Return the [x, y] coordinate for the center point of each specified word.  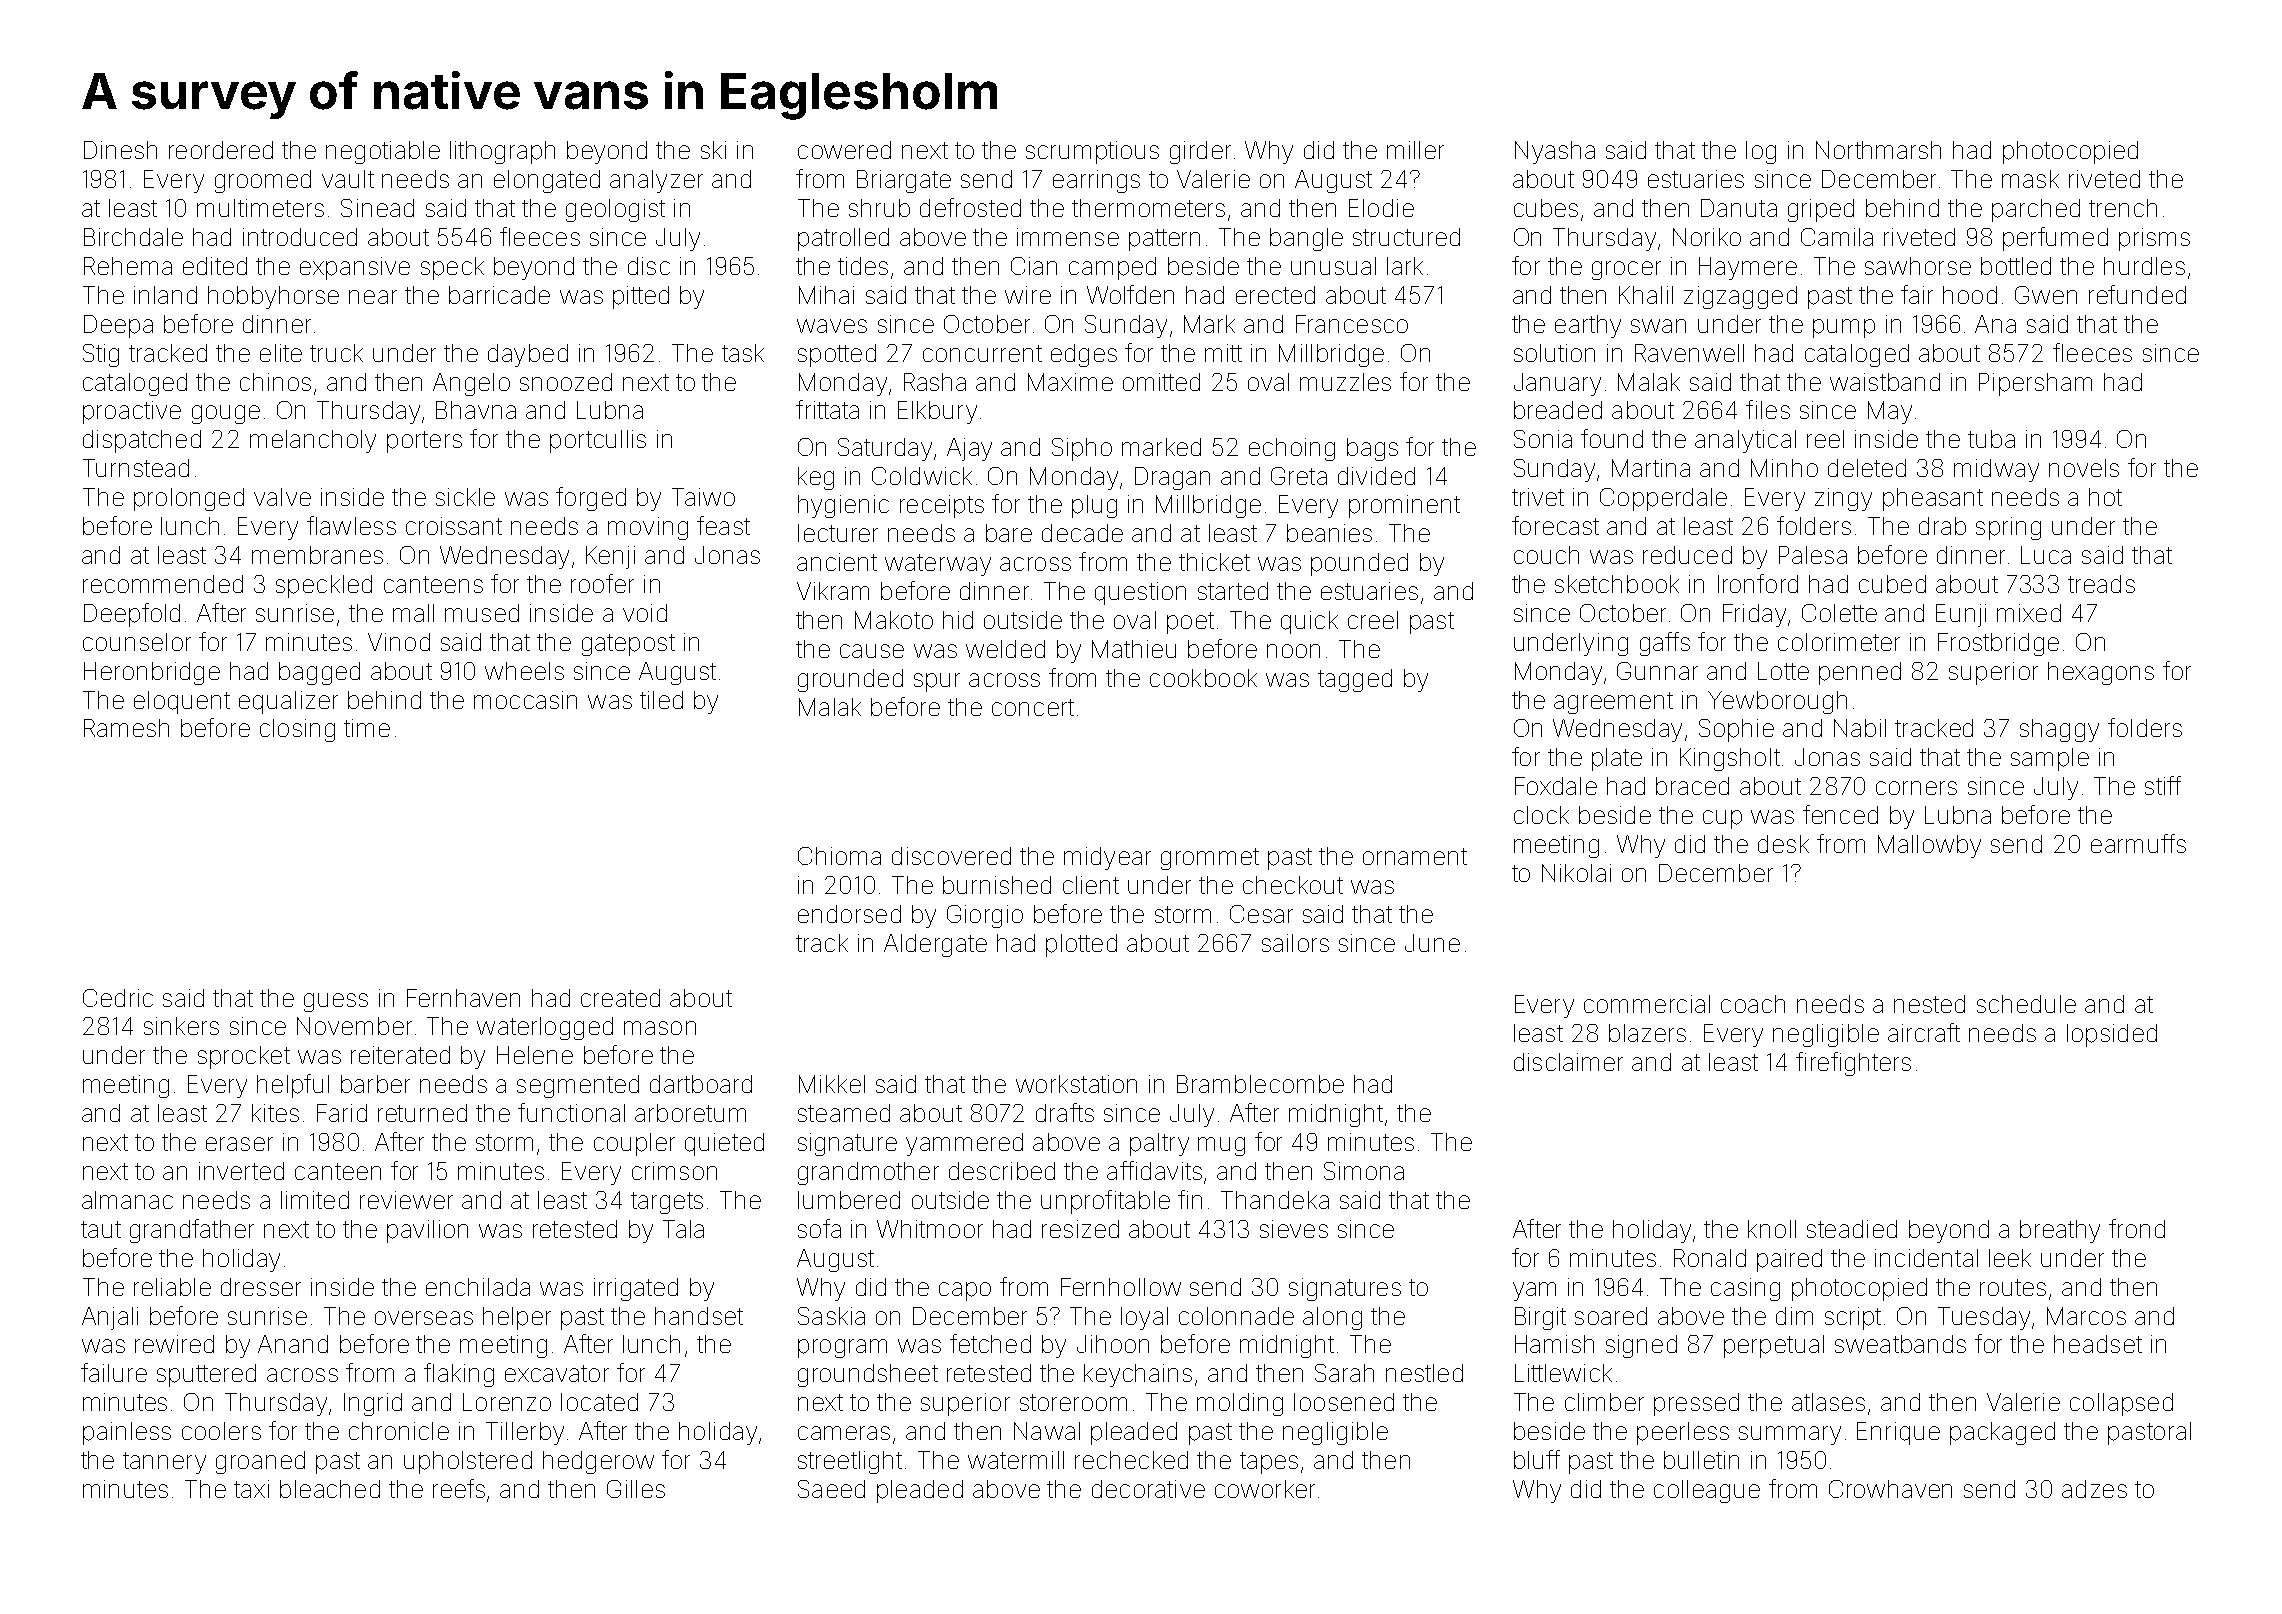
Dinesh [120, 150]
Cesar [1261, 914]
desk [1783, 844]
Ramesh [126, 728]
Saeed [831, 1489]
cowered [844, 150]
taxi [251, 1489]
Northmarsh [1878, 150]
